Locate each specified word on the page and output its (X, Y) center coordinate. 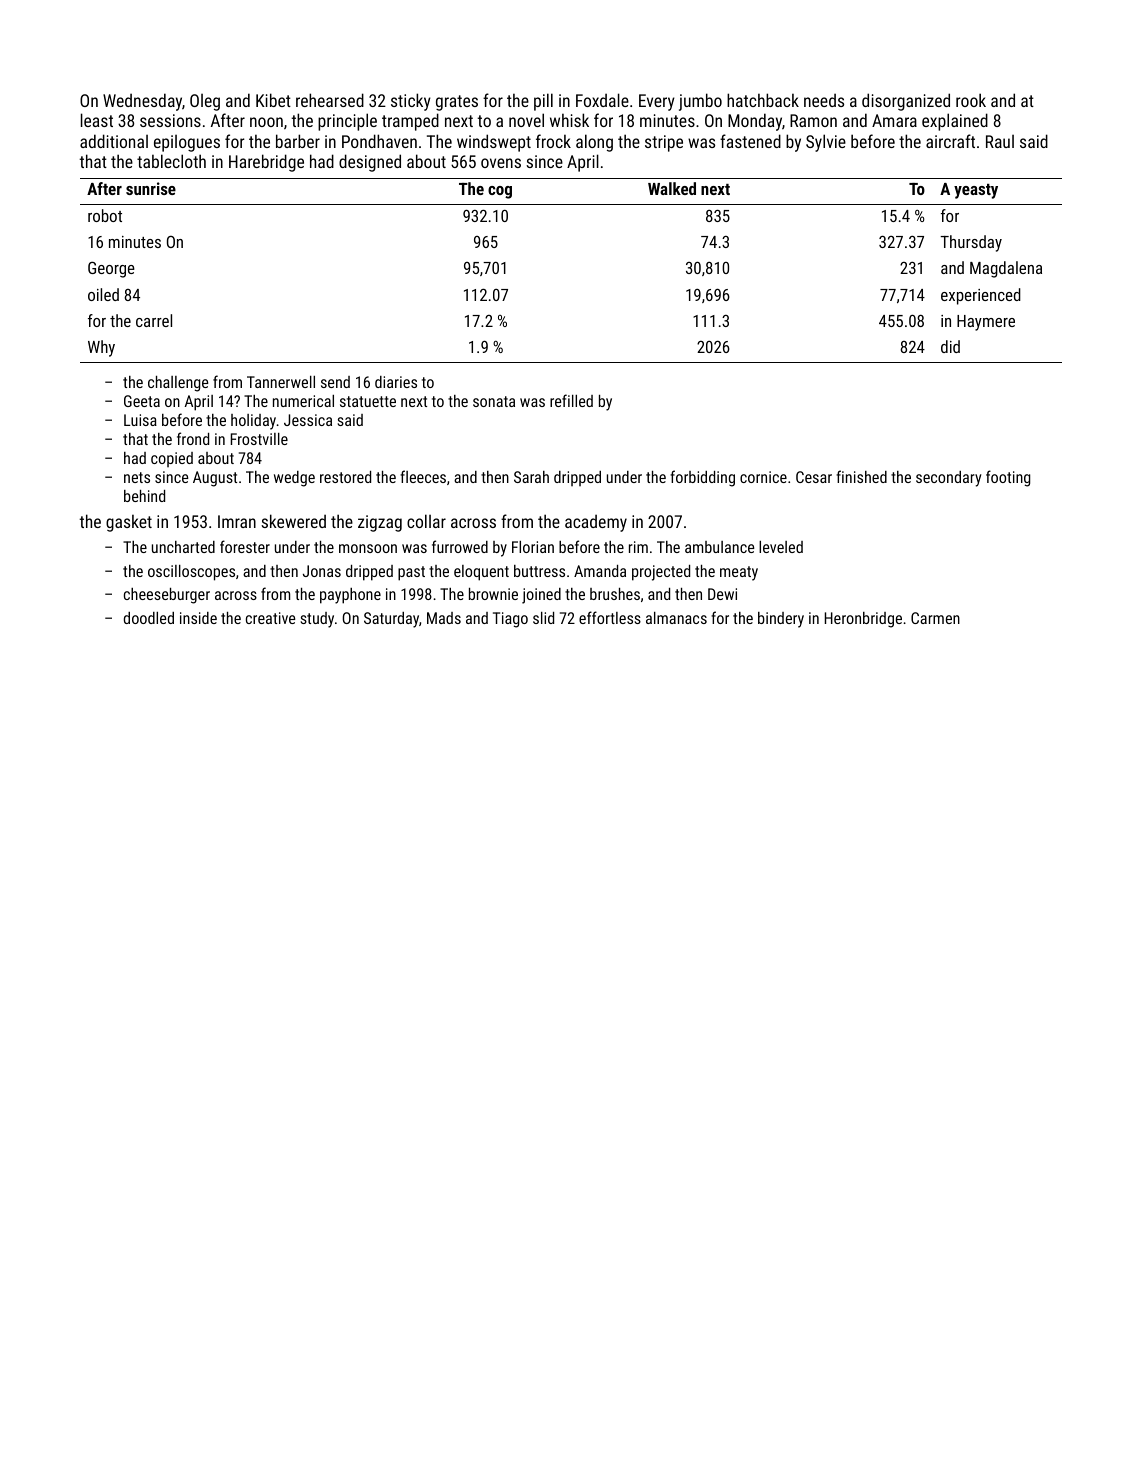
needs (824, 100)
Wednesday (142, 102)
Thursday (971, 243)
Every (657, 102)
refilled (571, 400)
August (215, 479)
